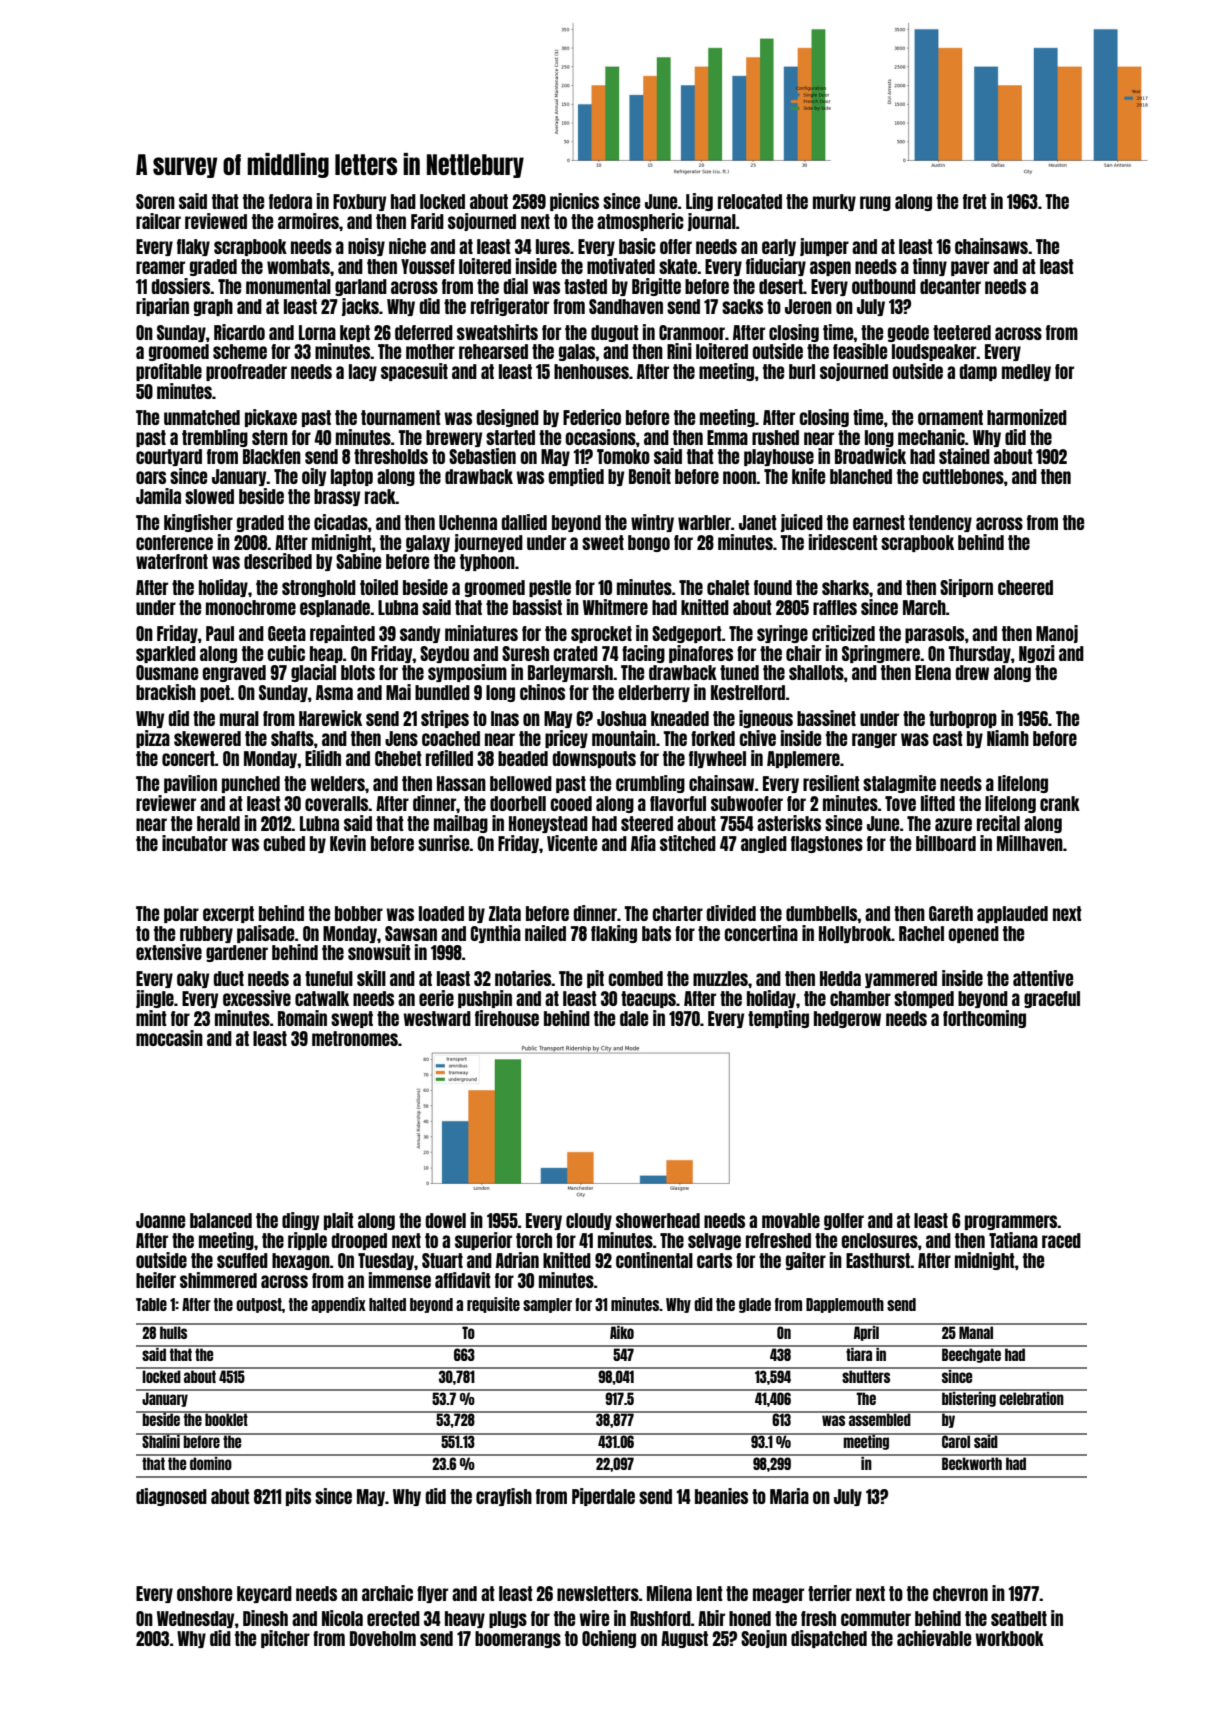 The width and height of the screenshot is (1223, 1729). What do you see at coordinates (963, 476) in the screenshot?
I see `cuttlebones` at bounding box center [963, 476].
